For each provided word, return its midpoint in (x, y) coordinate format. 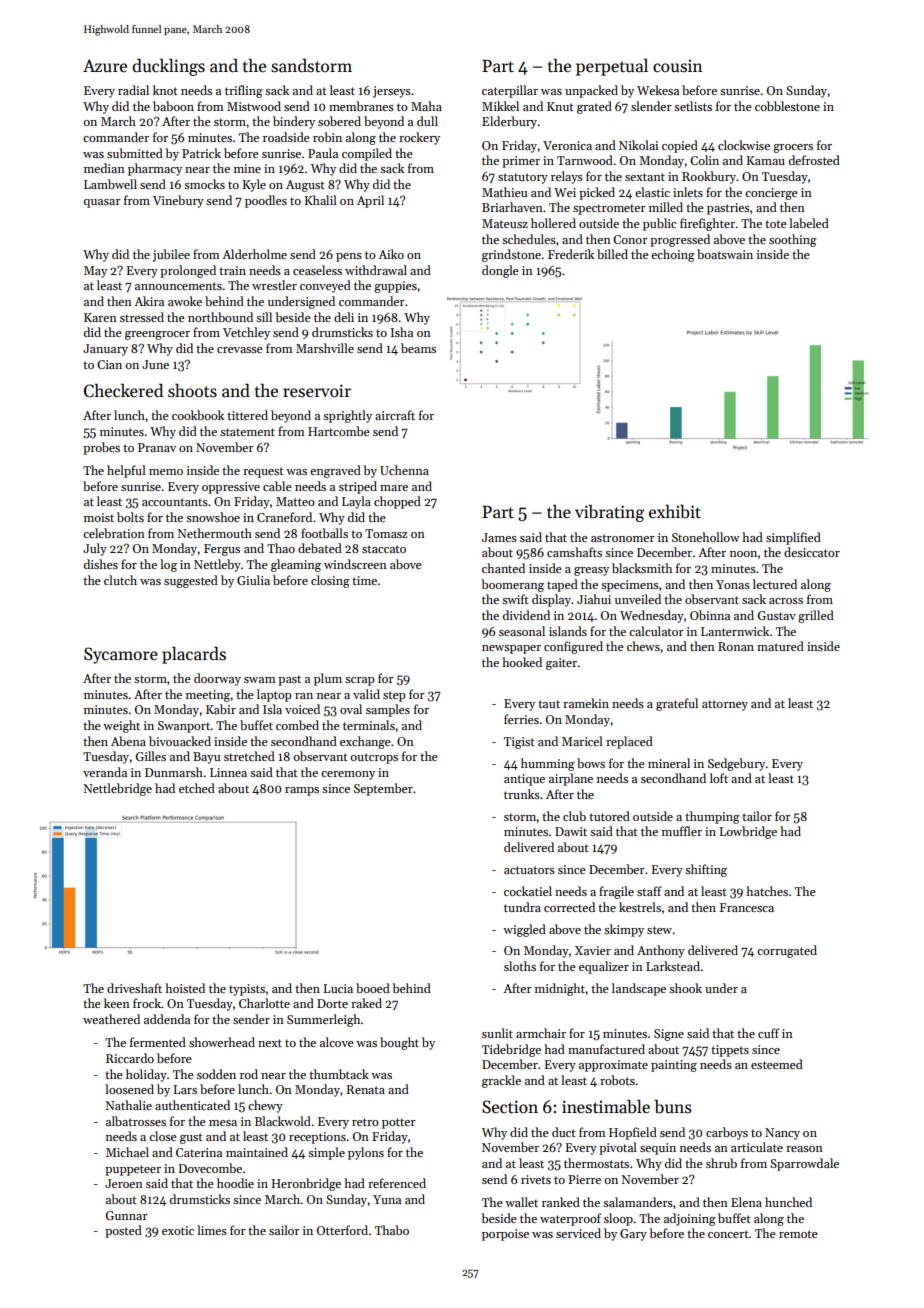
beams (418, 348)
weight (121, 726)
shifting (706, 870)
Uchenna (404, 470)
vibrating (609, 513)
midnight (560, 989)
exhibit (675, 511)
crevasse (240, 350)
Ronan (736, 646)
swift (515, 599)
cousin (677, 66)
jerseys (392, 92)
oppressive (231, 488)
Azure (105, 66)
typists (247, 990)
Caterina (199, 1152)
